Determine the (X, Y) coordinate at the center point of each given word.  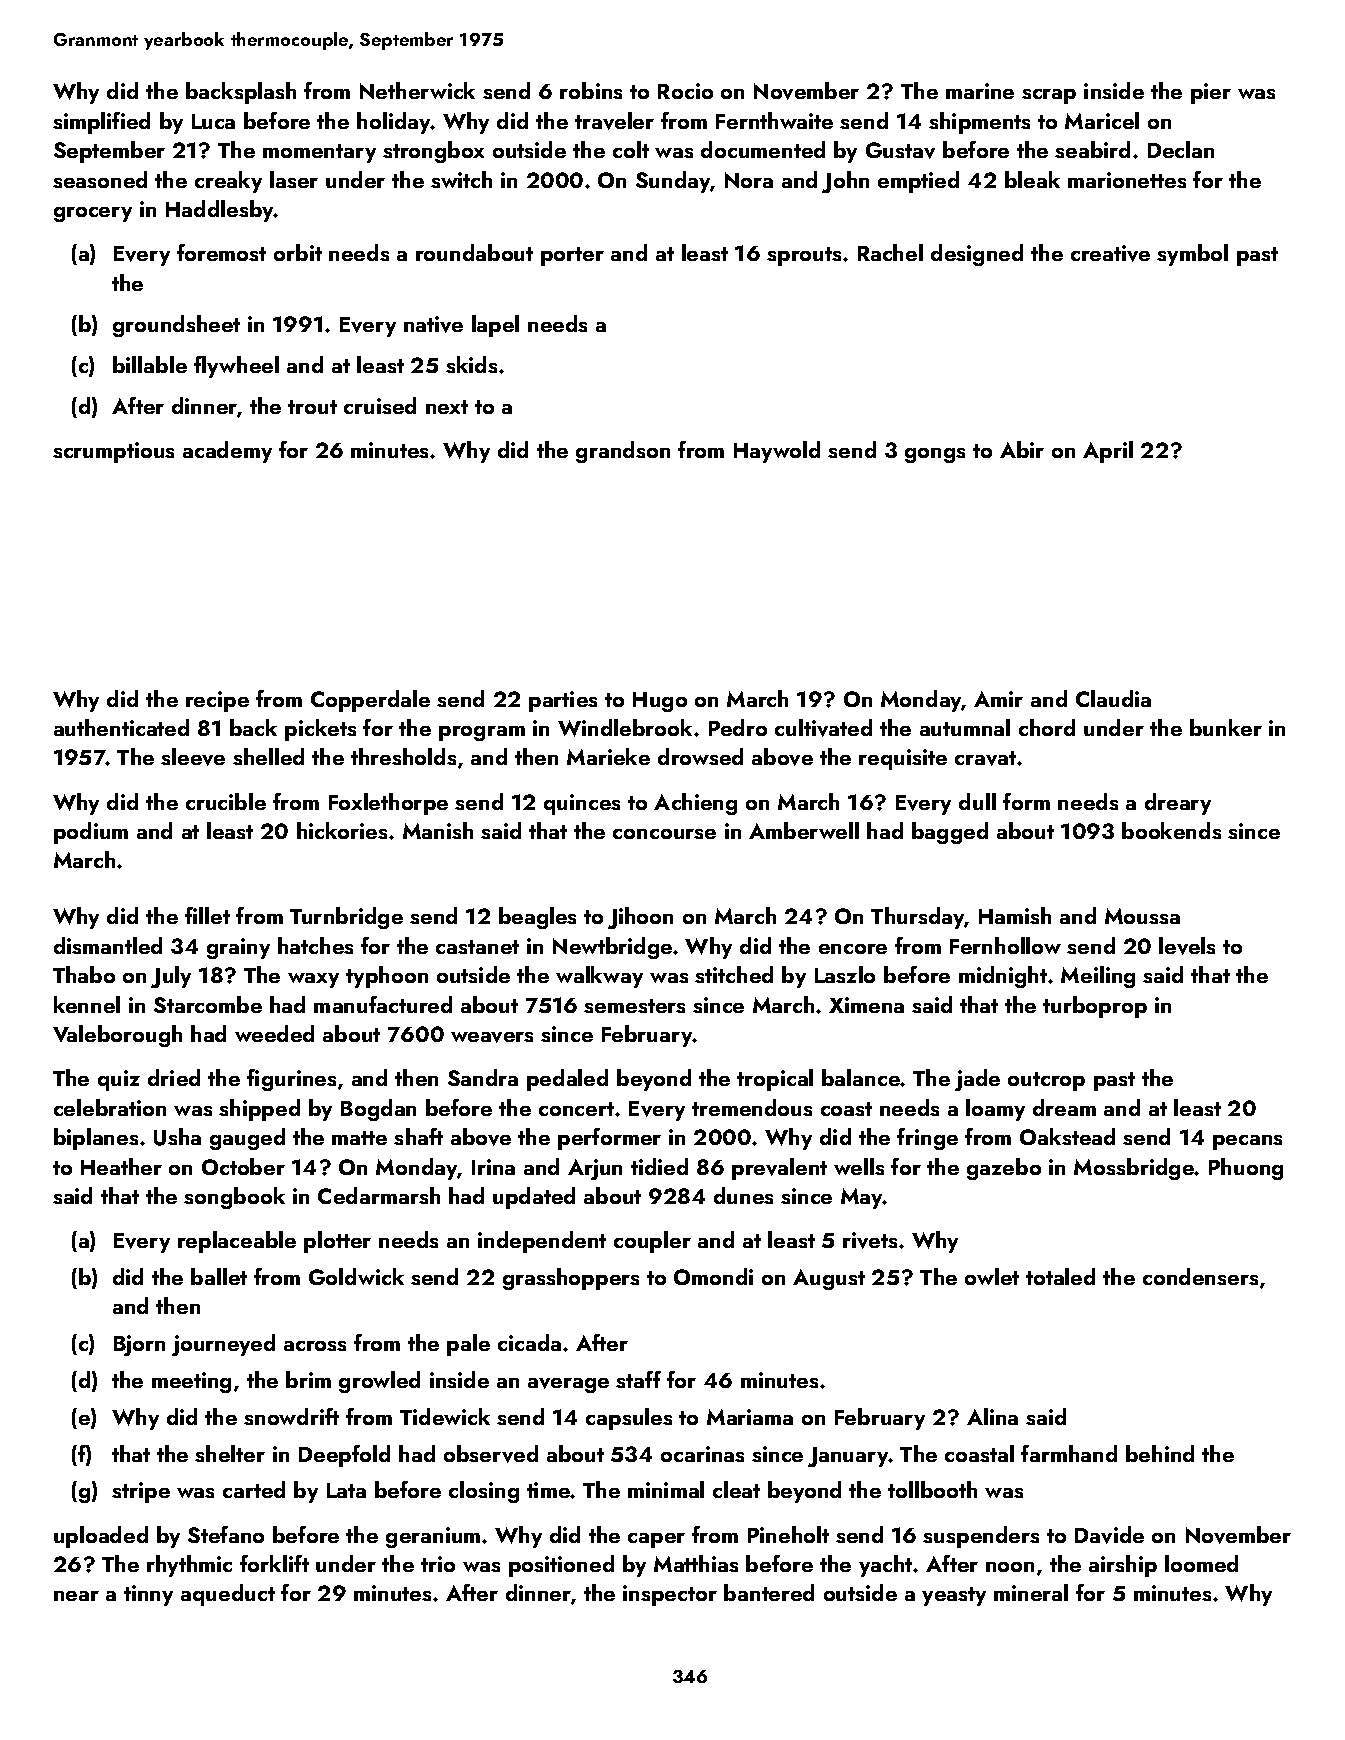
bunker (1226, 727)
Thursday (918, 918)
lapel (495, 326)
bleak (1032, 179)
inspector (670, 1595)
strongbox (433, 152)
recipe (217, 701)
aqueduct (228, 1595)
